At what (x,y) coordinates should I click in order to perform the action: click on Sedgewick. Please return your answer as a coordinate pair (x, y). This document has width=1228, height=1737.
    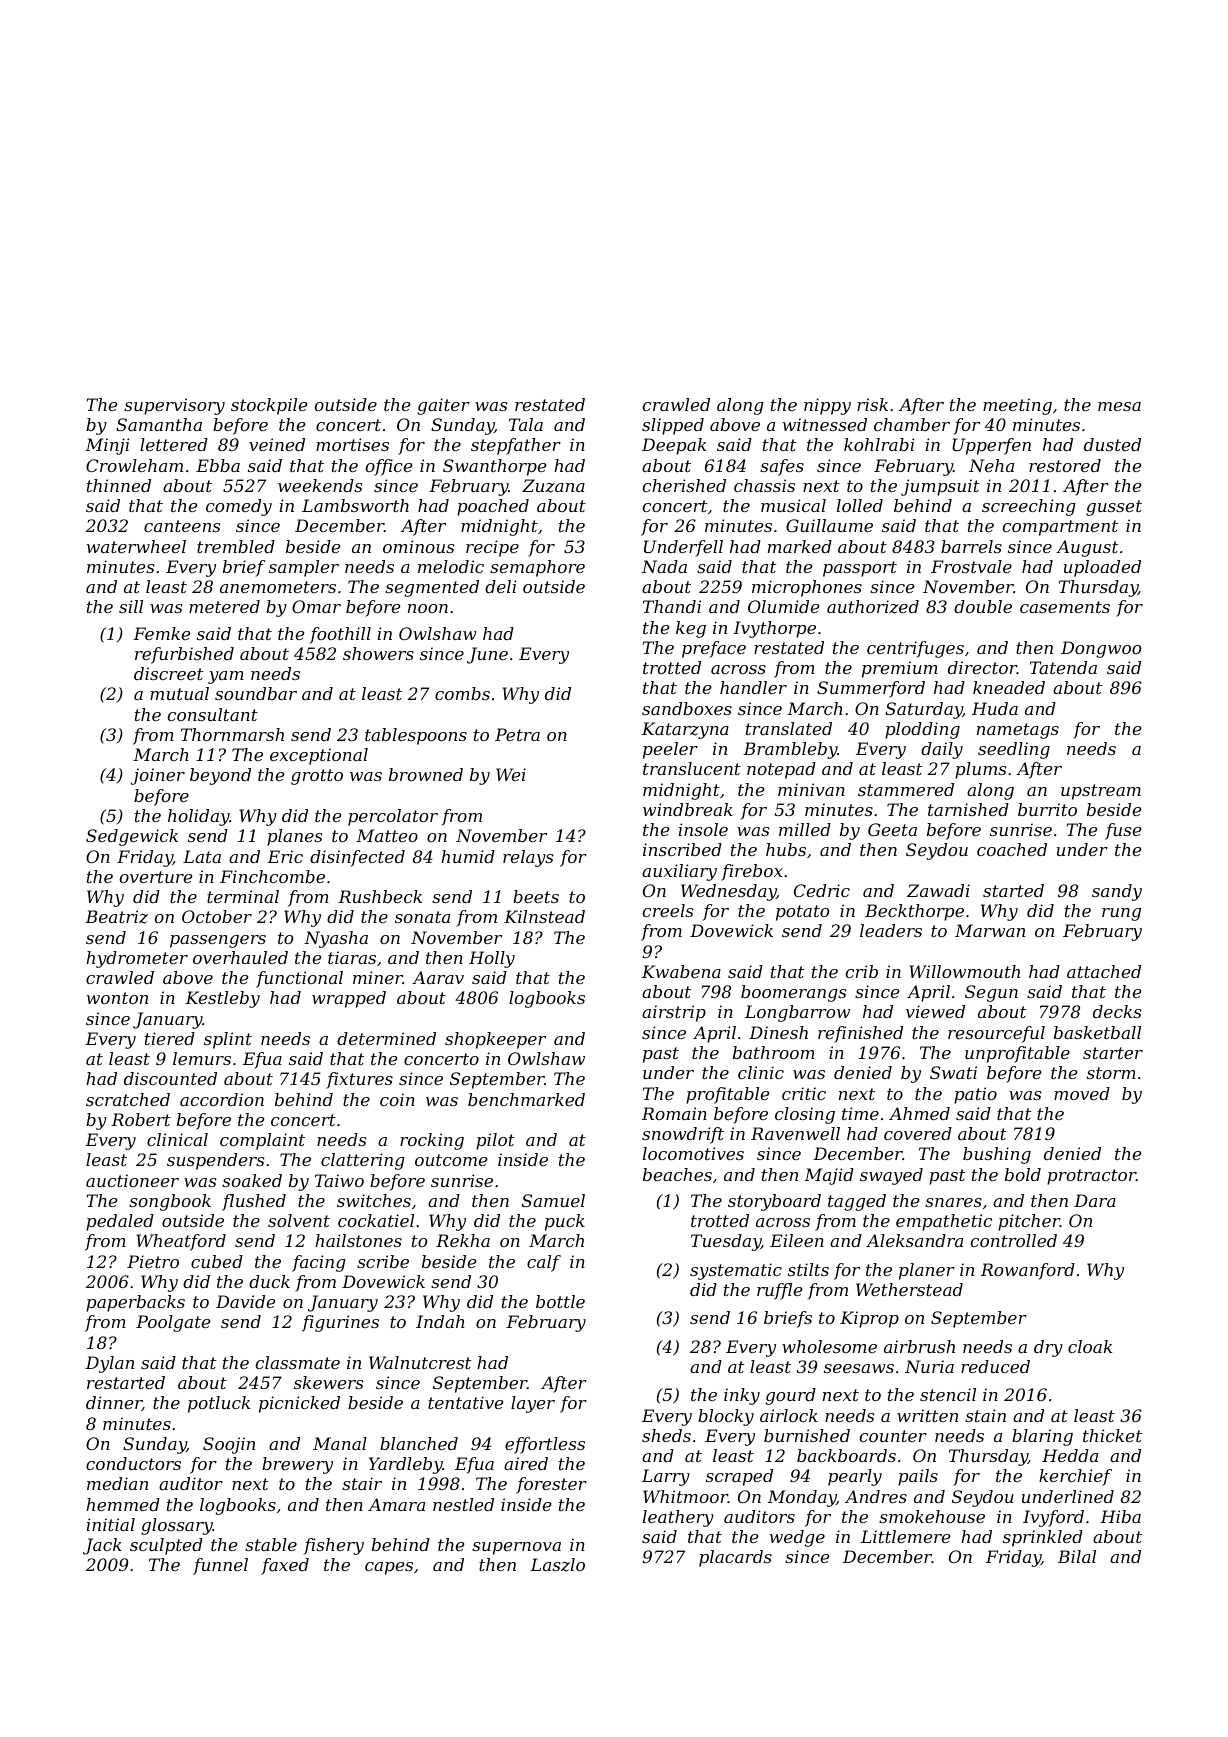
    Looking at the image, I should click on (132, 837).
